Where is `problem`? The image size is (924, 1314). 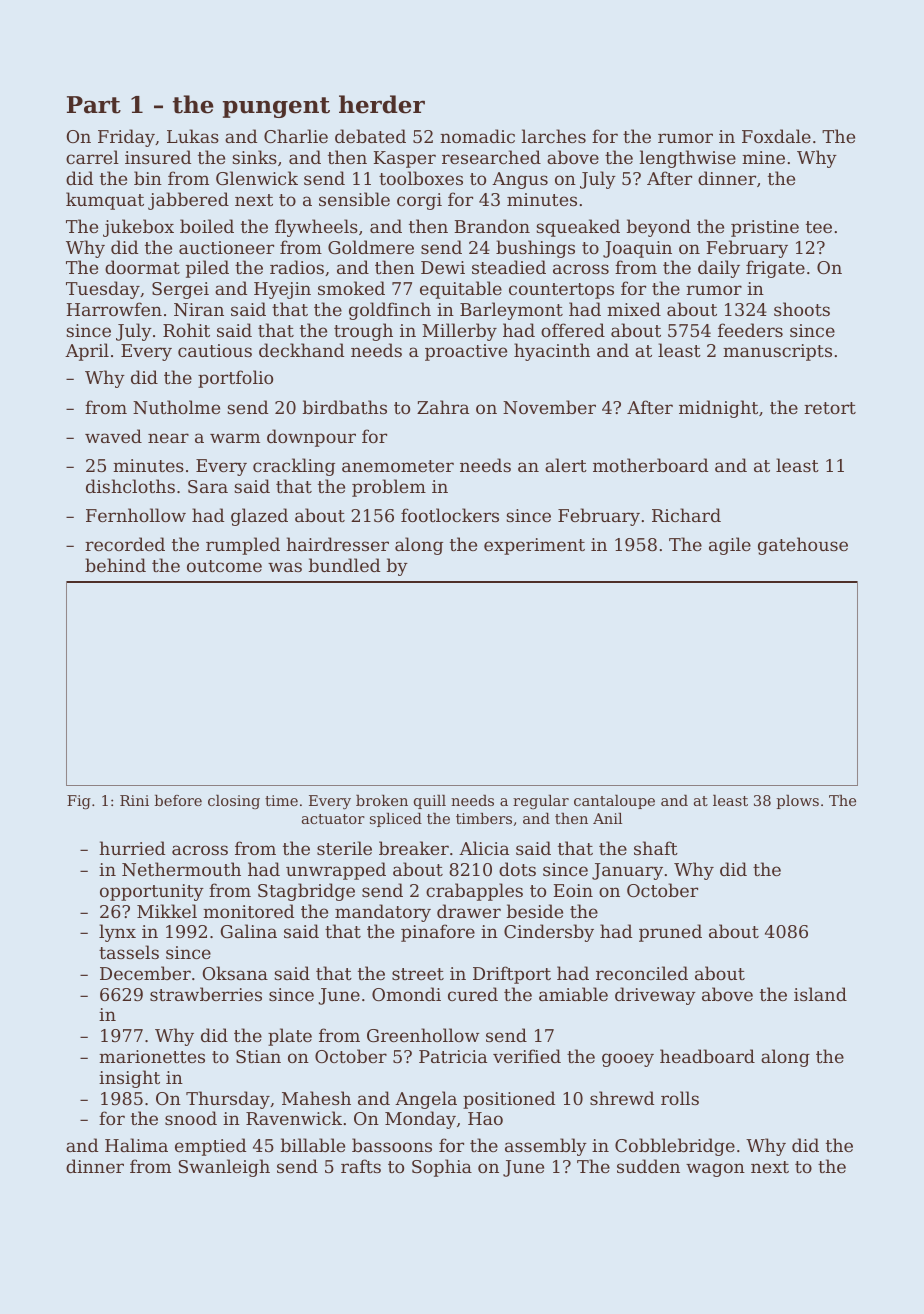 problem is located at coordinates (389, 488).
